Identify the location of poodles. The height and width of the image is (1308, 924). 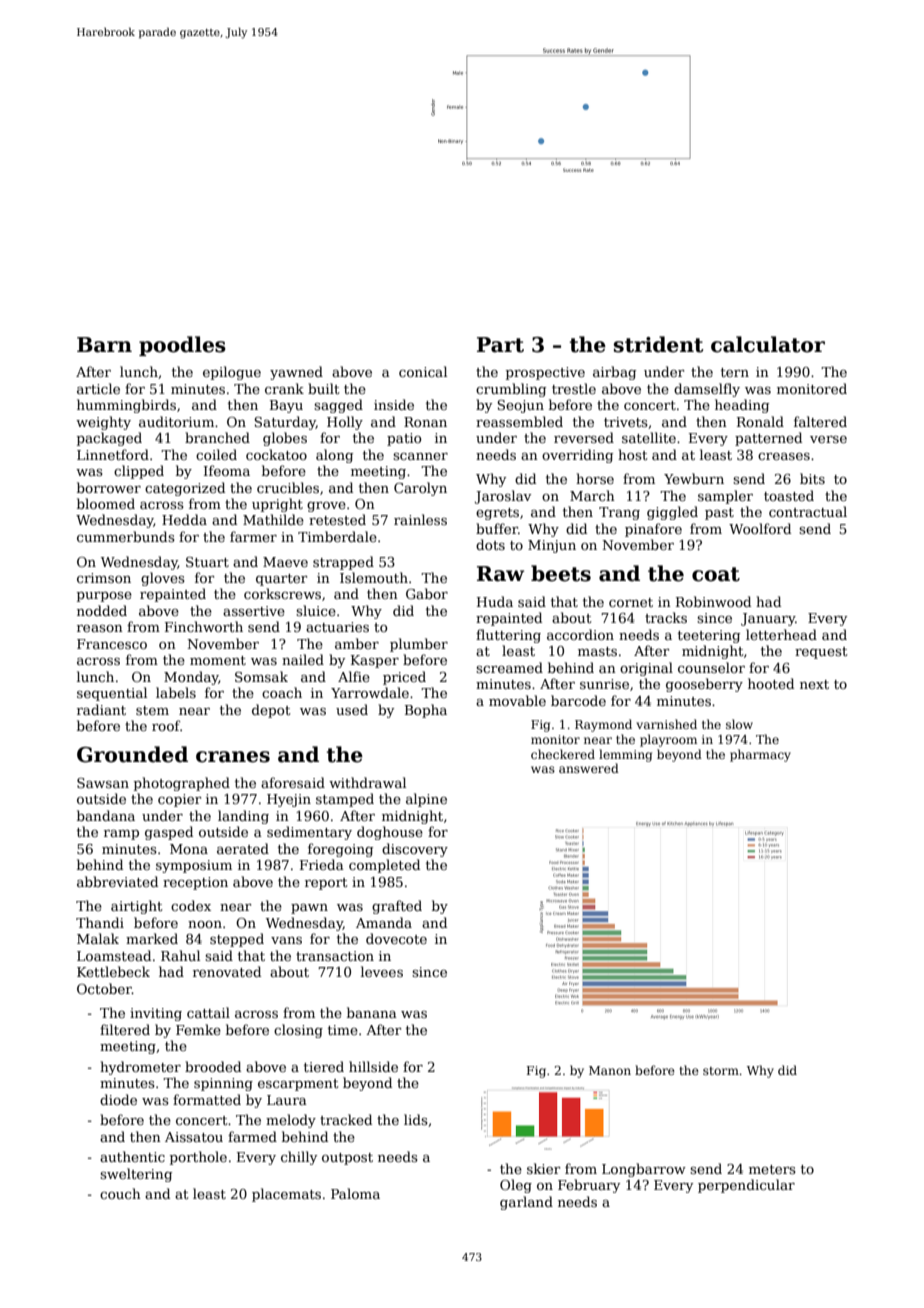
(182, 346).
